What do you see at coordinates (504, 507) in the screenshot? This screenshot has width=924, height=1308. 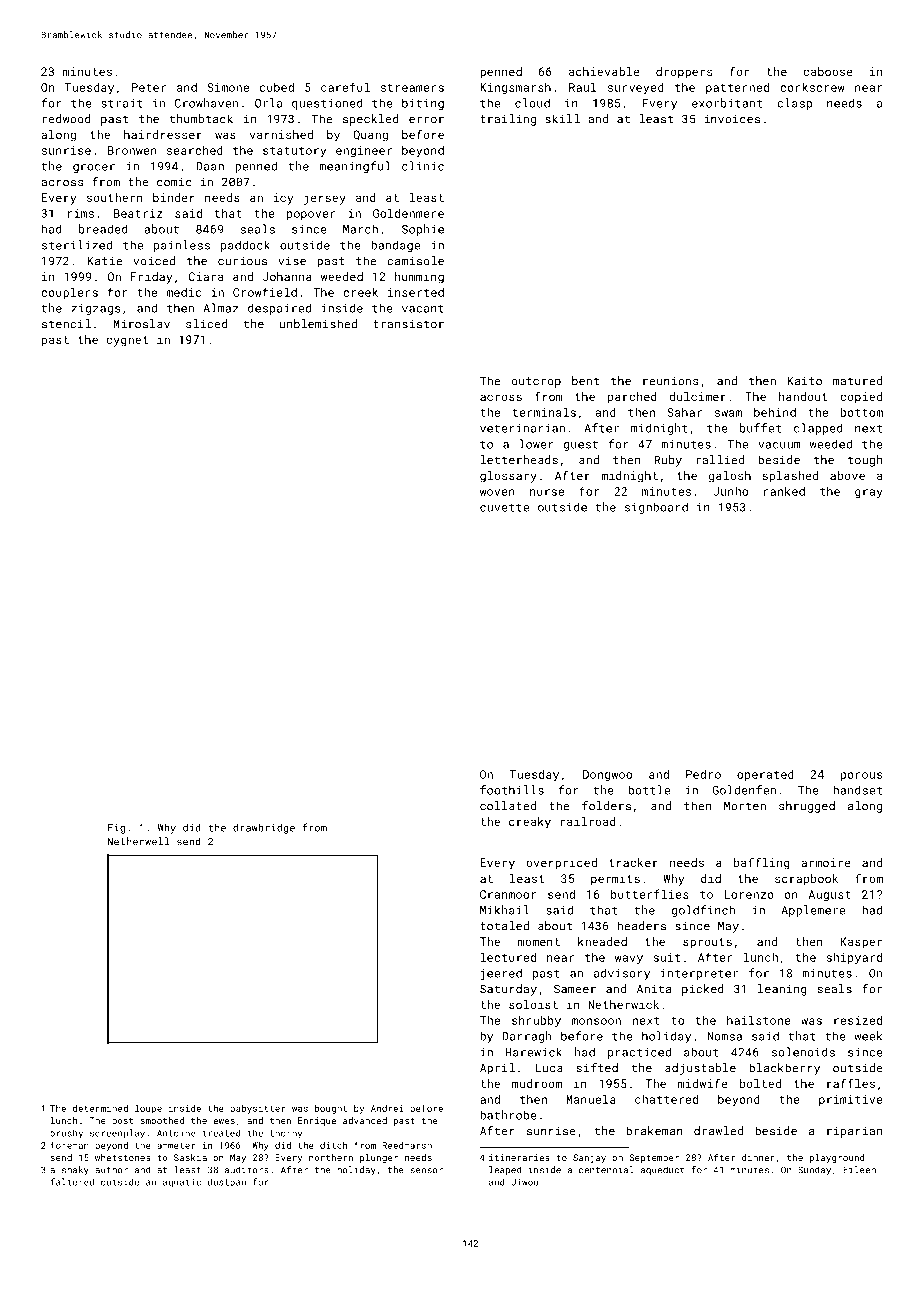 I see `cuvette` at bounding box center [504, 507].
